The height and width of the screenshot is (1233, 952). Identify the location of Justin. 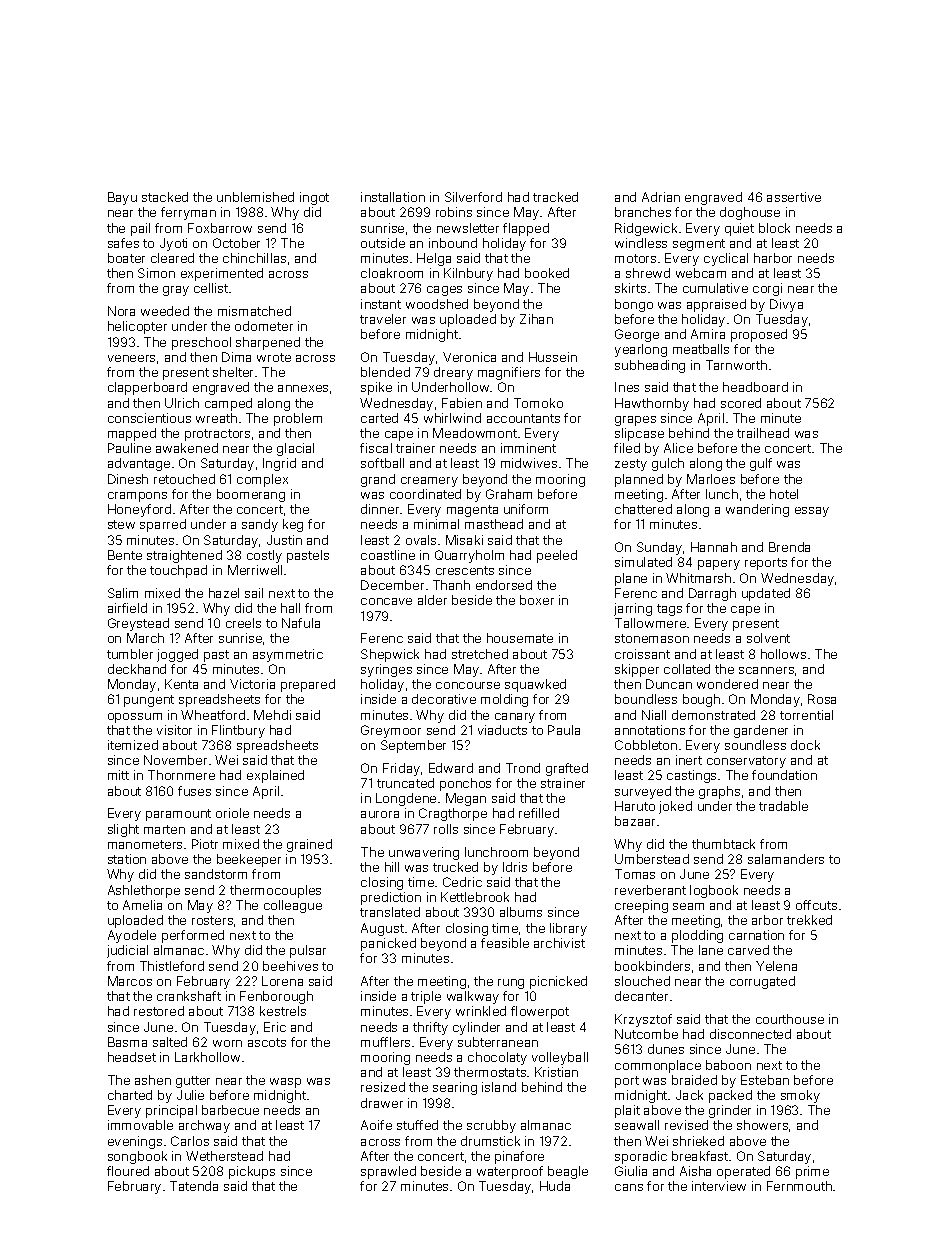
(284, 540).
